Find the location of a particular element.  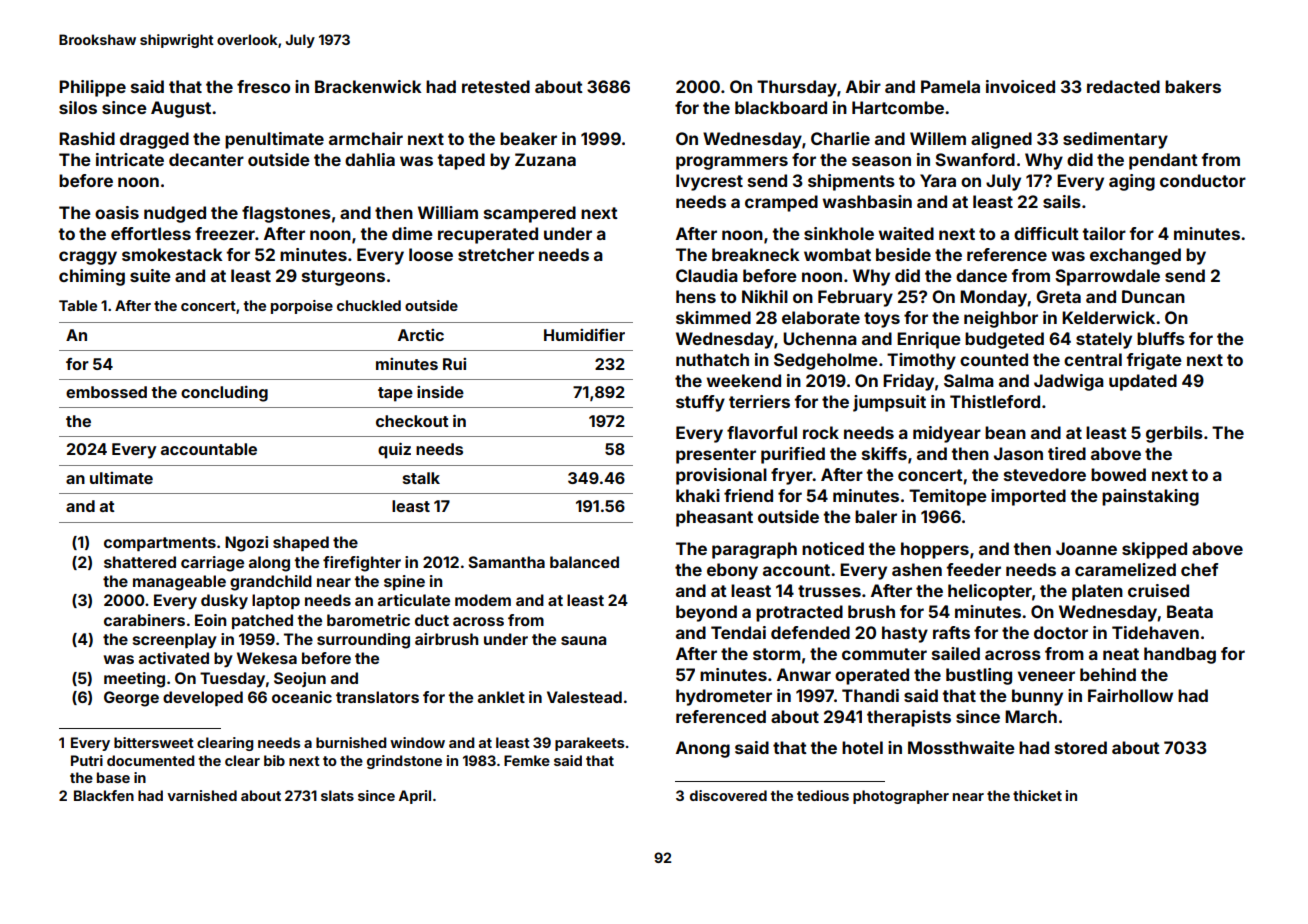

painstaking is located at coordinates (1150, 497).
